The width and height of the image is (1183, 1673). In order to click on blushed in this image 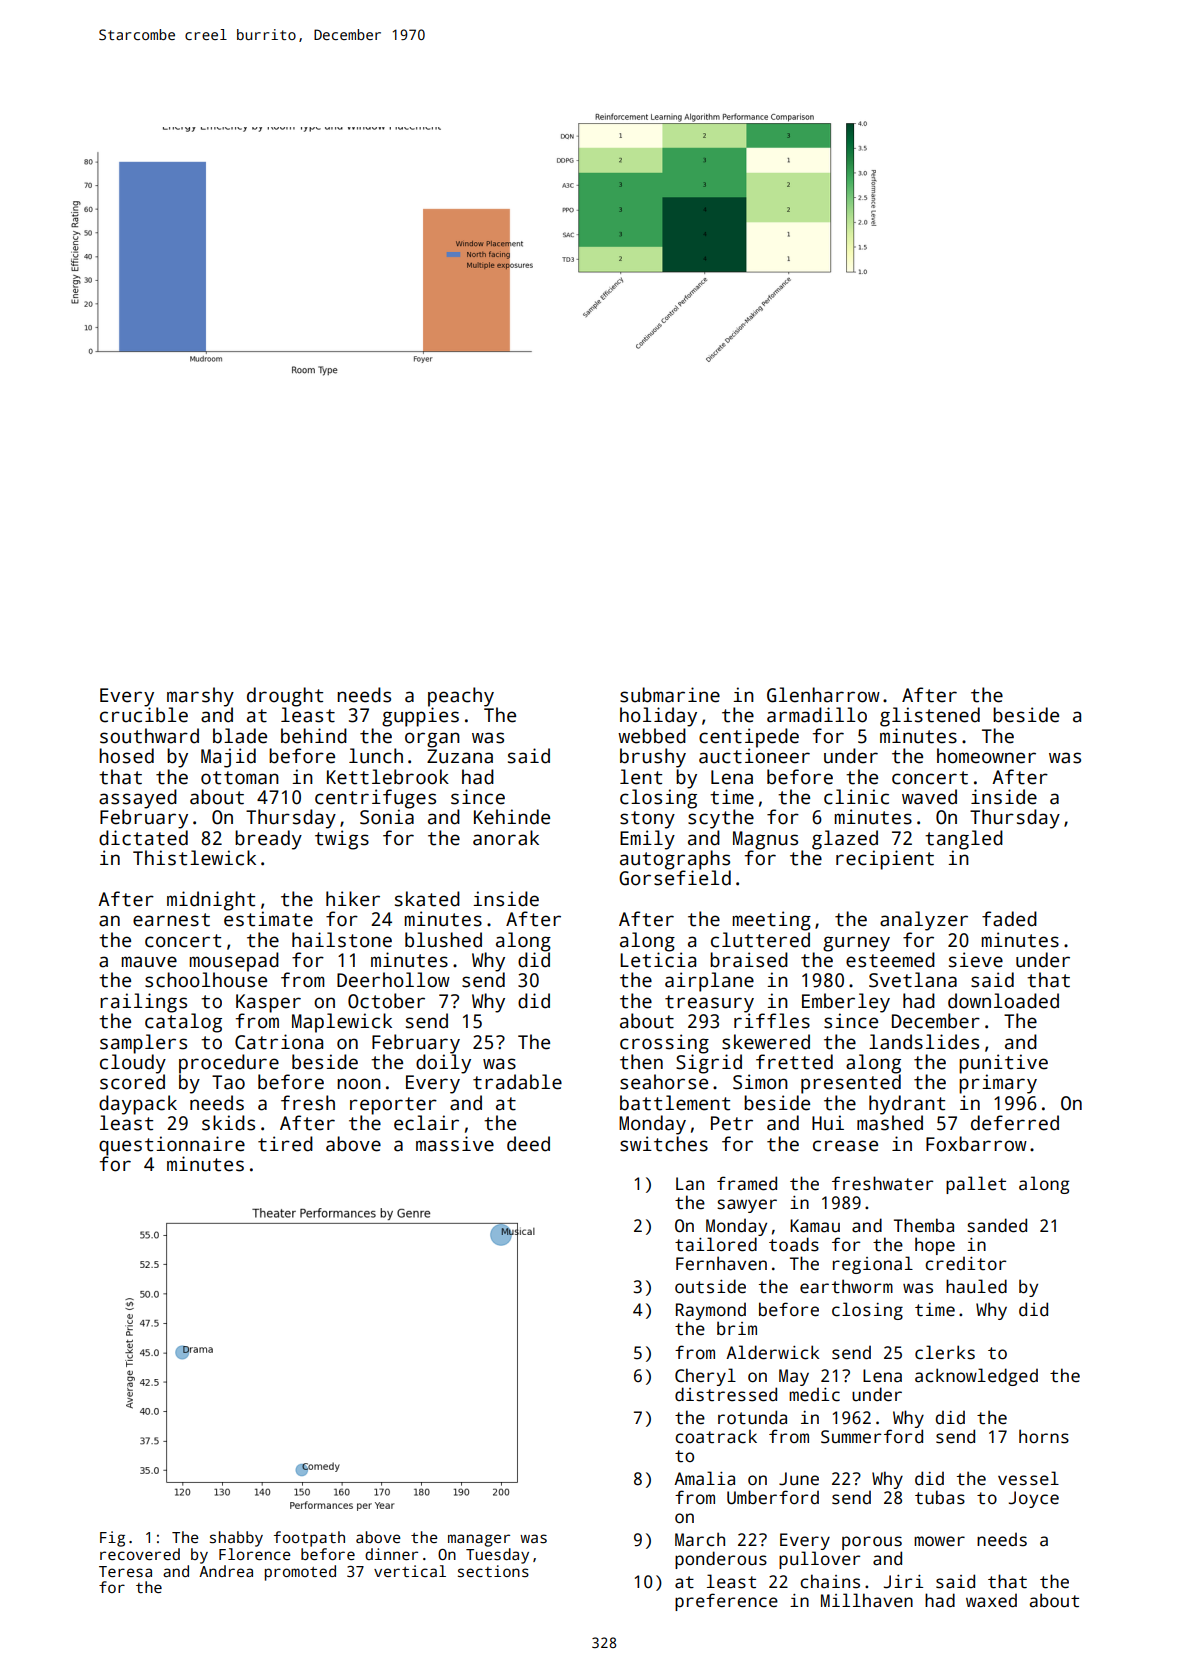, I will do `click(443, 940)`.
